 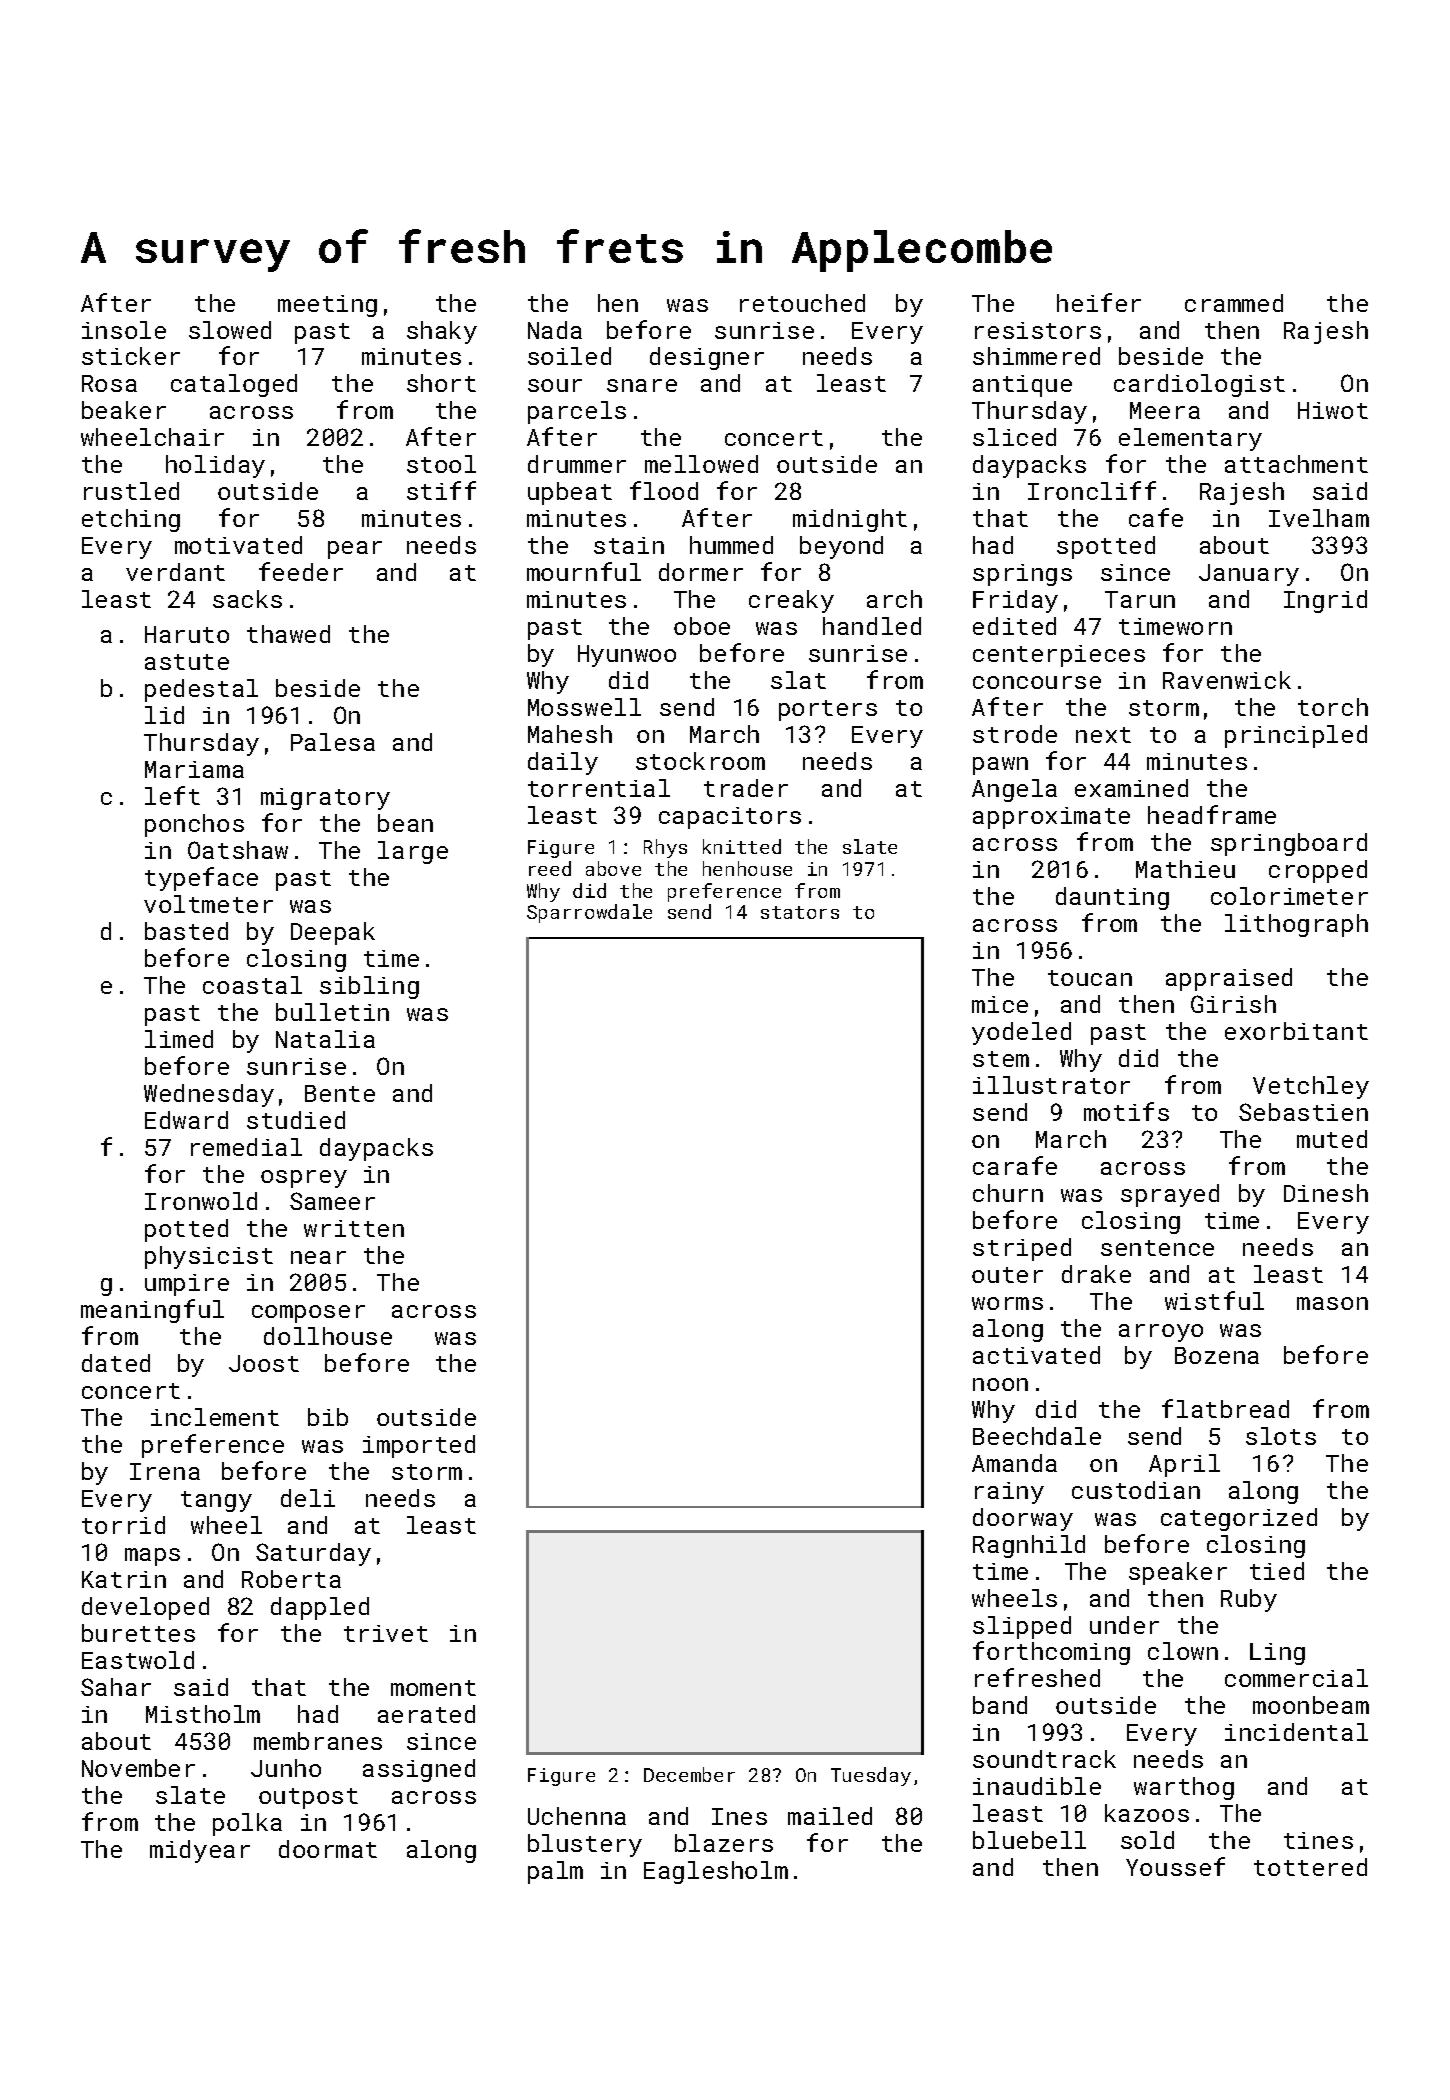 What do you see at coordinates (131, 491) in the image?
I see `rustled` at bounding box center [131, 491].
